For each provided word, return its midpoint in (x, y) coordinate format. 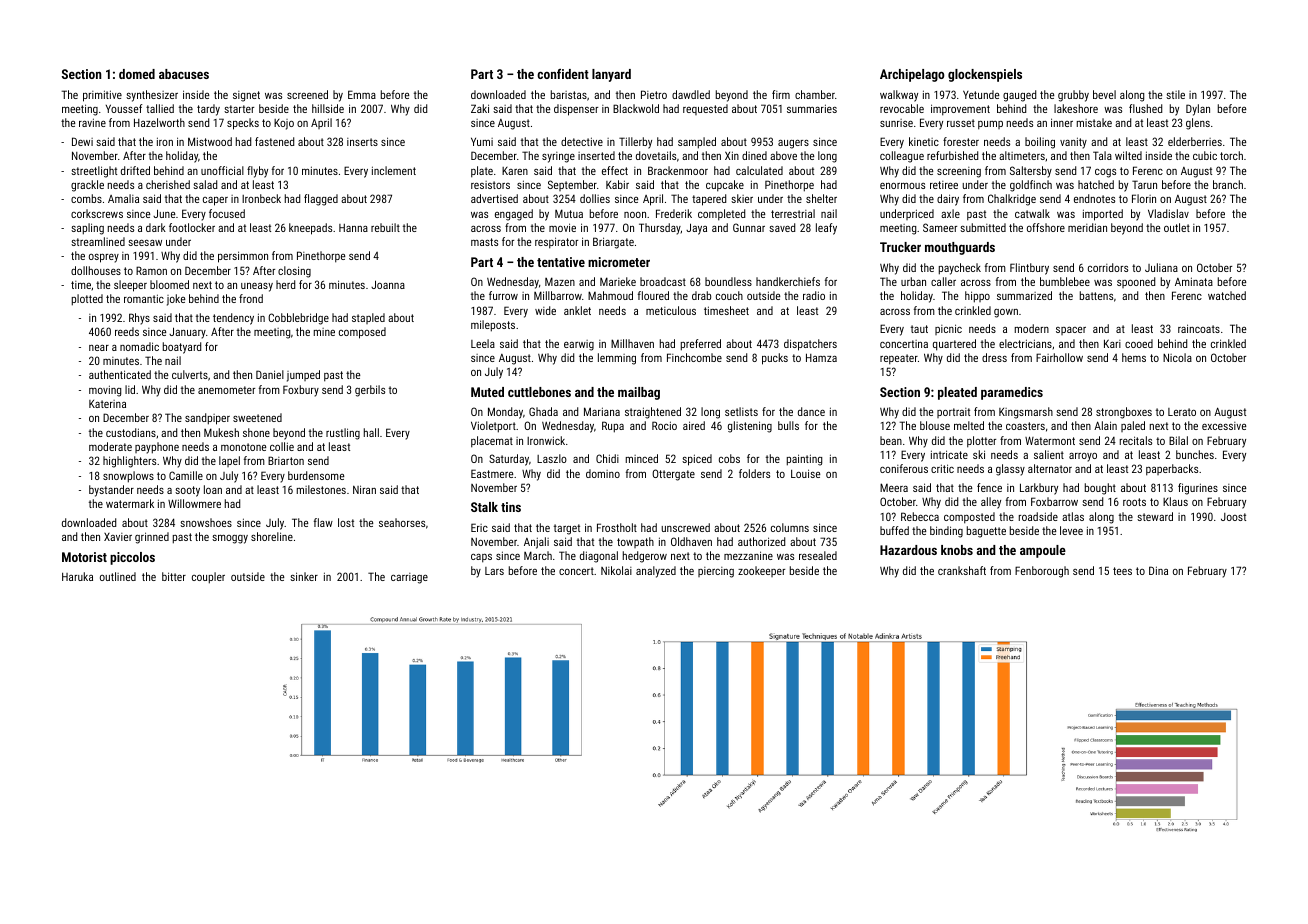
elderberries (1195, 141)
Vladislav (1168, 213)
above (783, 155)
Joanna (388, 284)
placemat (492, 442)
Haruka (77, 576)
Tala (1102, 155)
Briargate (613, 243)
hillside (328, 108)
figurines (1198, 489)
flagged (321, 200)
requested (705, 109)
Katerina (107, 404)
